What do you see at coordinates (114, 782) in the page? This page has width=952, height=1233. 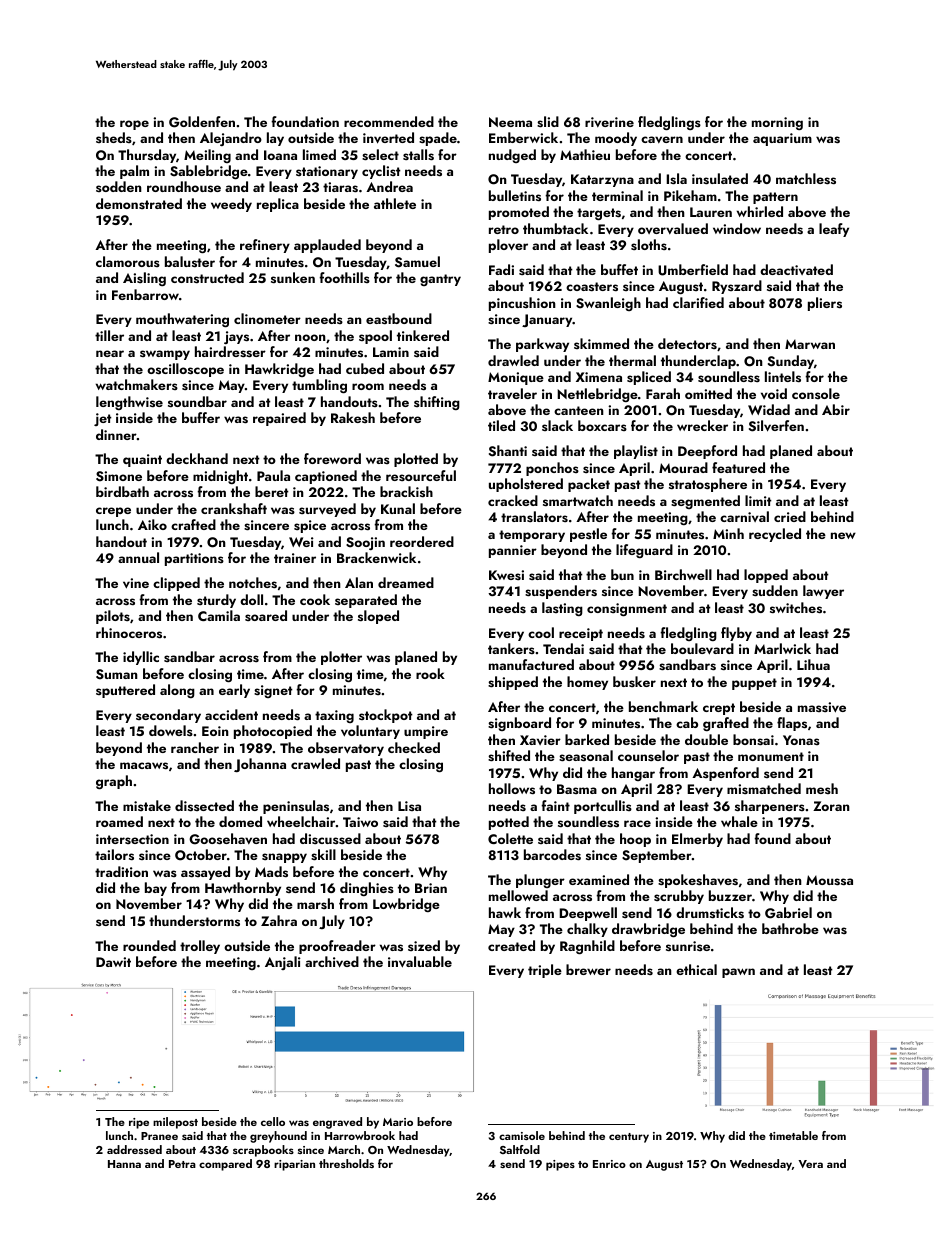 I see `graph` at bounding box center [114, 782].
